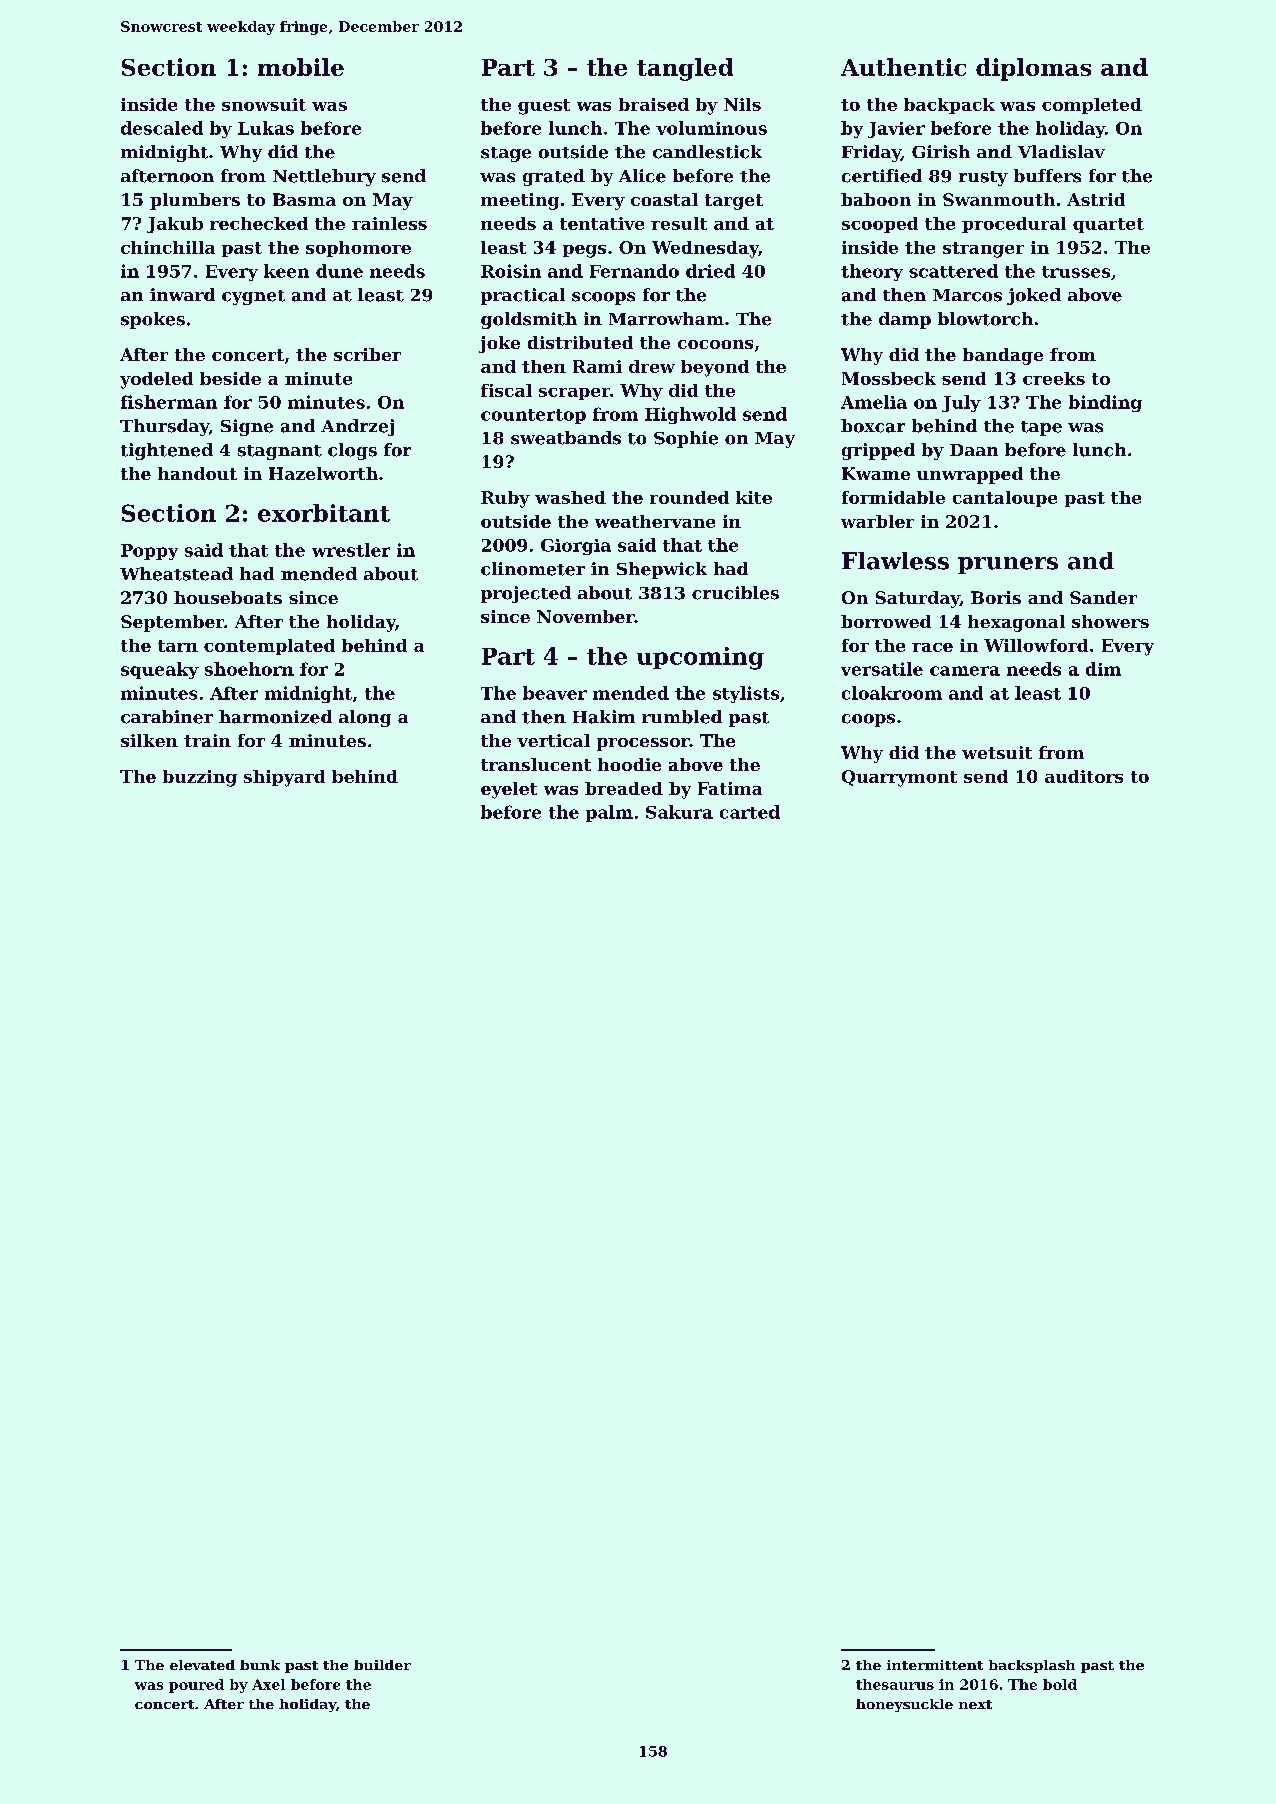 The image size is (1276, 1804). Describe the element at coordinates (609, 813) in the document. I see `palm` at that location.
